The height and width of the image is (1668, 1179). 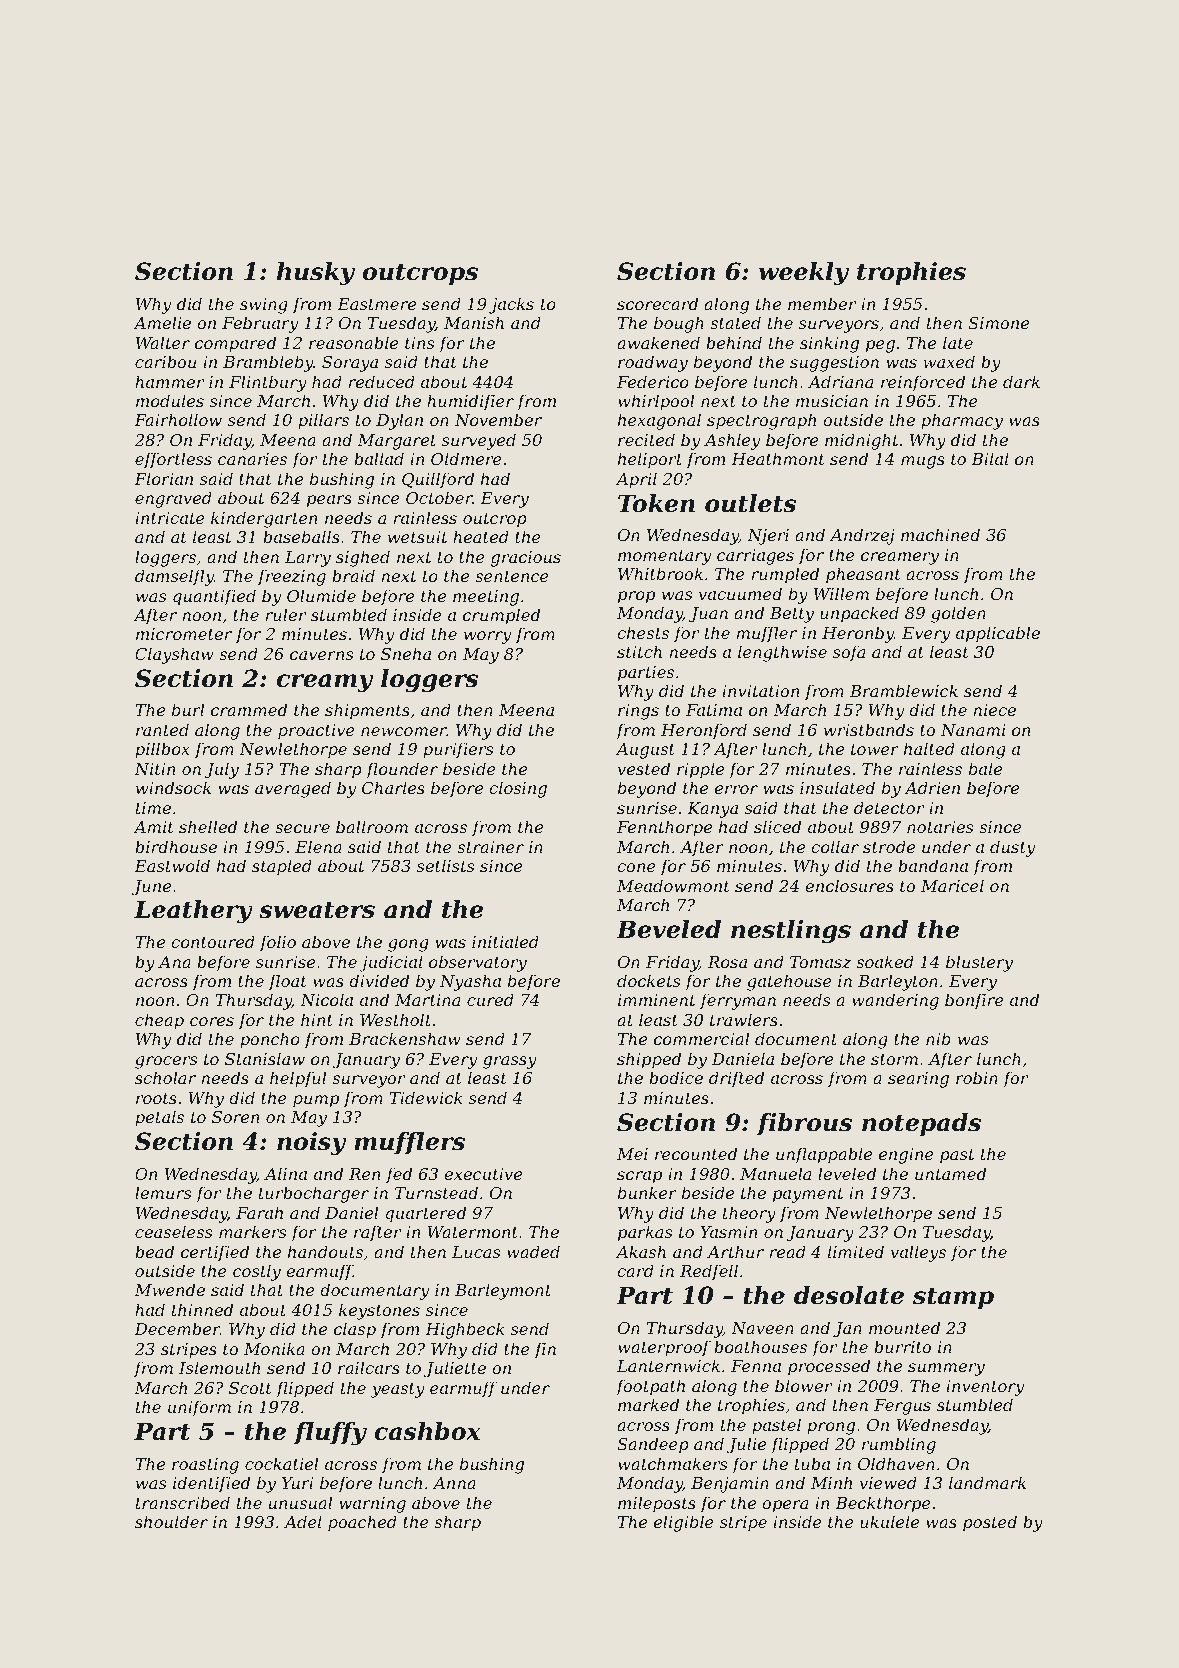 I want to click on jacks, so click(x=511, y=305).
